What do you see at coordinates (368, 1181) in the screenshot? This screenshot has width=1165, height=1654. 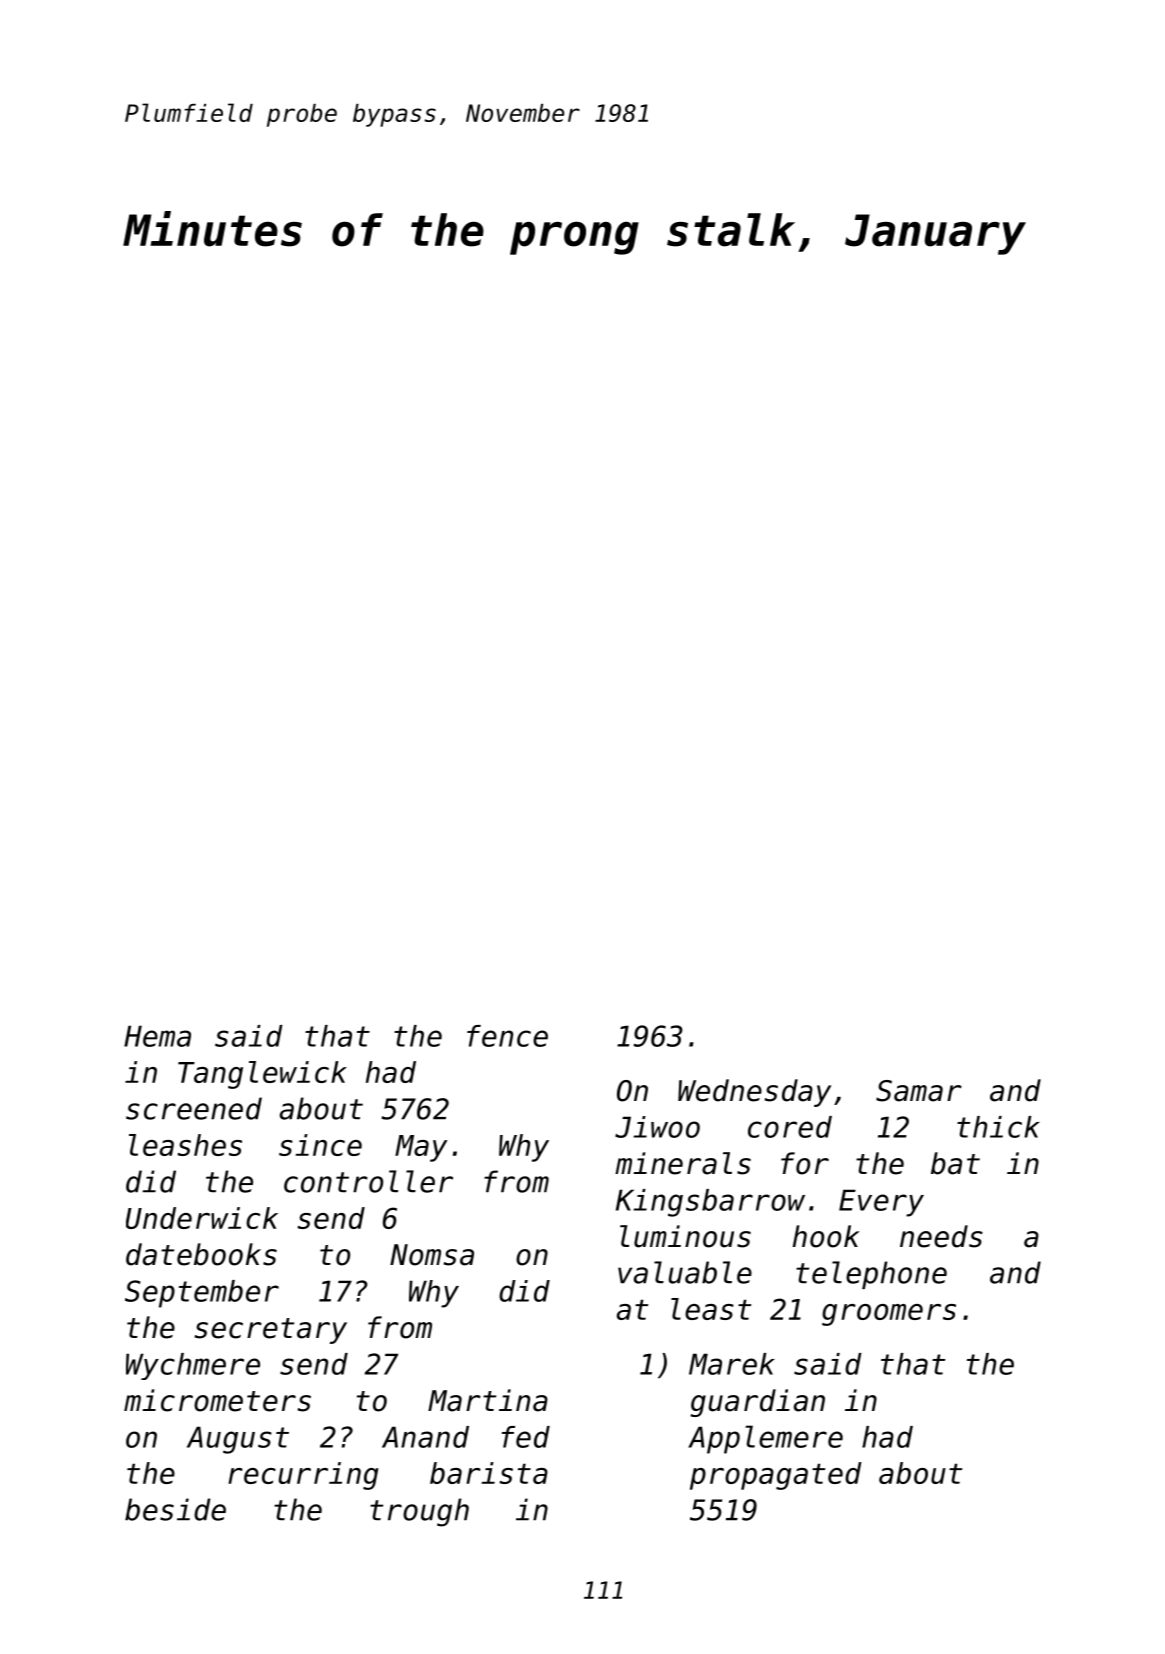 I see `controller` at bounding box center [368, 1181].
